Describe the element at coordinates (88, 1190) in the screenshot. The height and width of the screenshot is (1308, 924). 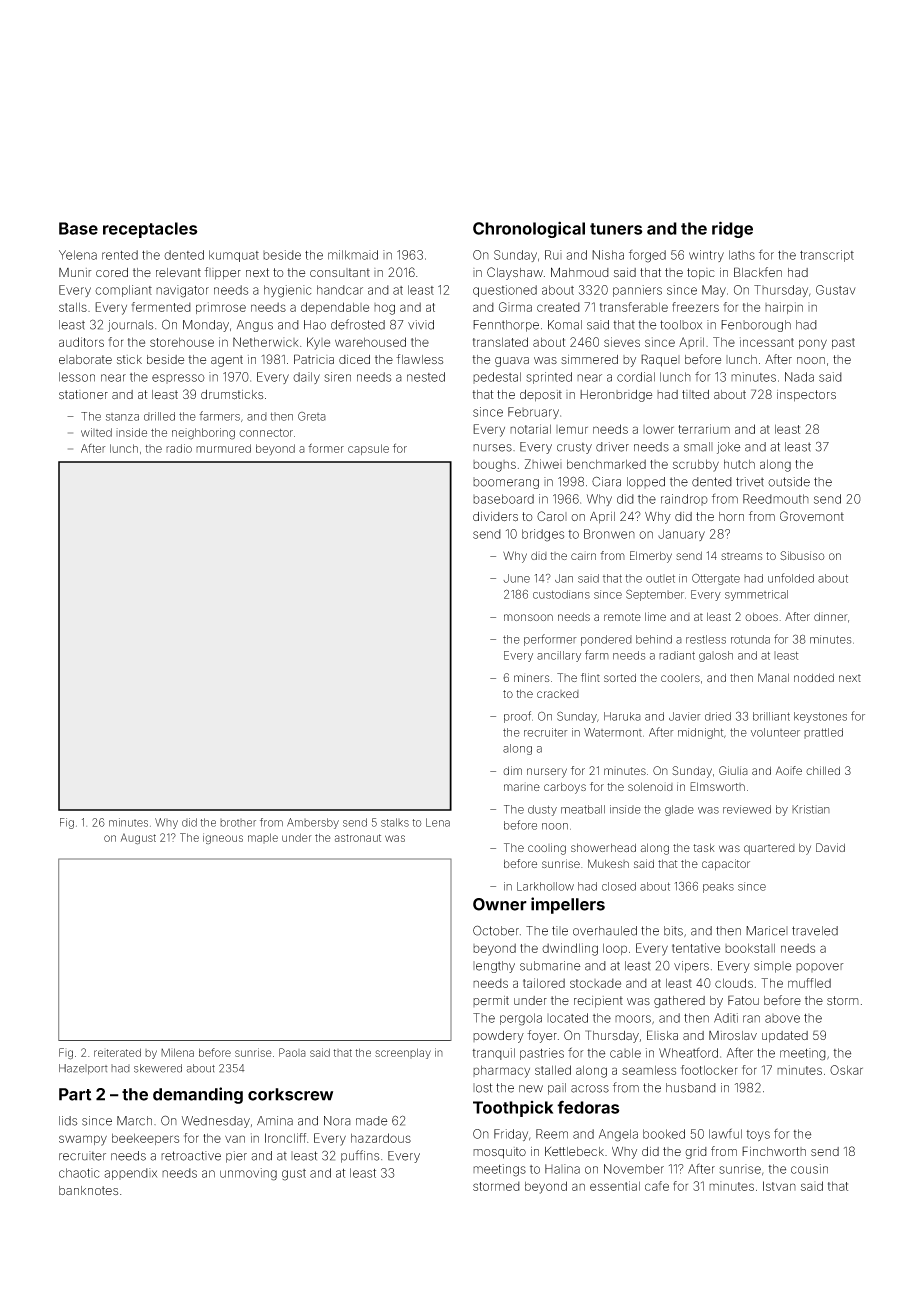
I see `banknotes` at that location.
